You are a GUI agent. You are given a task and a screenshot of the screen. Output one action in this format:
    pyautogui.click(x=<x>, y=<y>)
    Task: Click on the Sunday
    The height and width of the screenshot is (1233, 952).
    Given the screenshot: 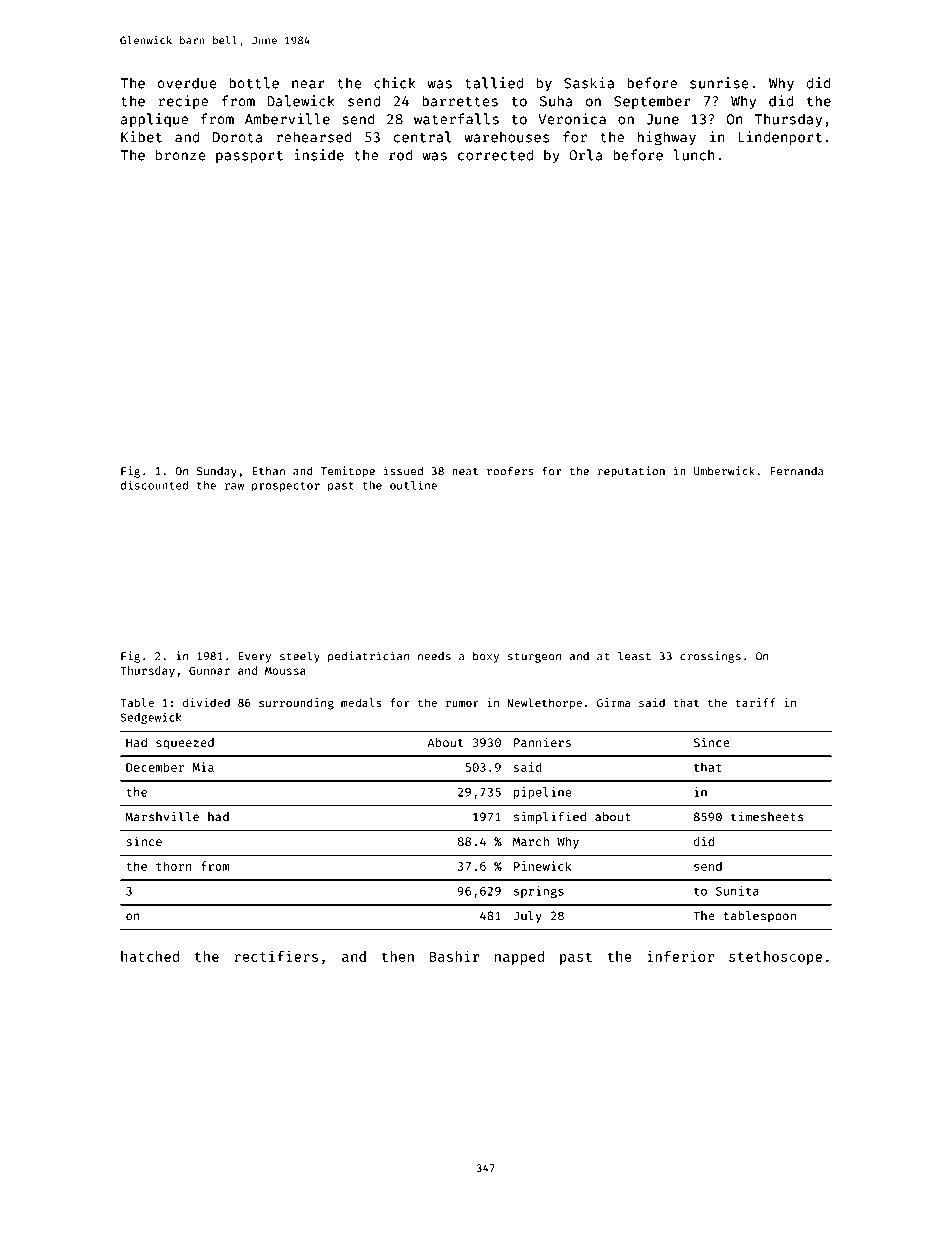 What is the action you would take?
    pyautogui.click(x=216, y=472)
